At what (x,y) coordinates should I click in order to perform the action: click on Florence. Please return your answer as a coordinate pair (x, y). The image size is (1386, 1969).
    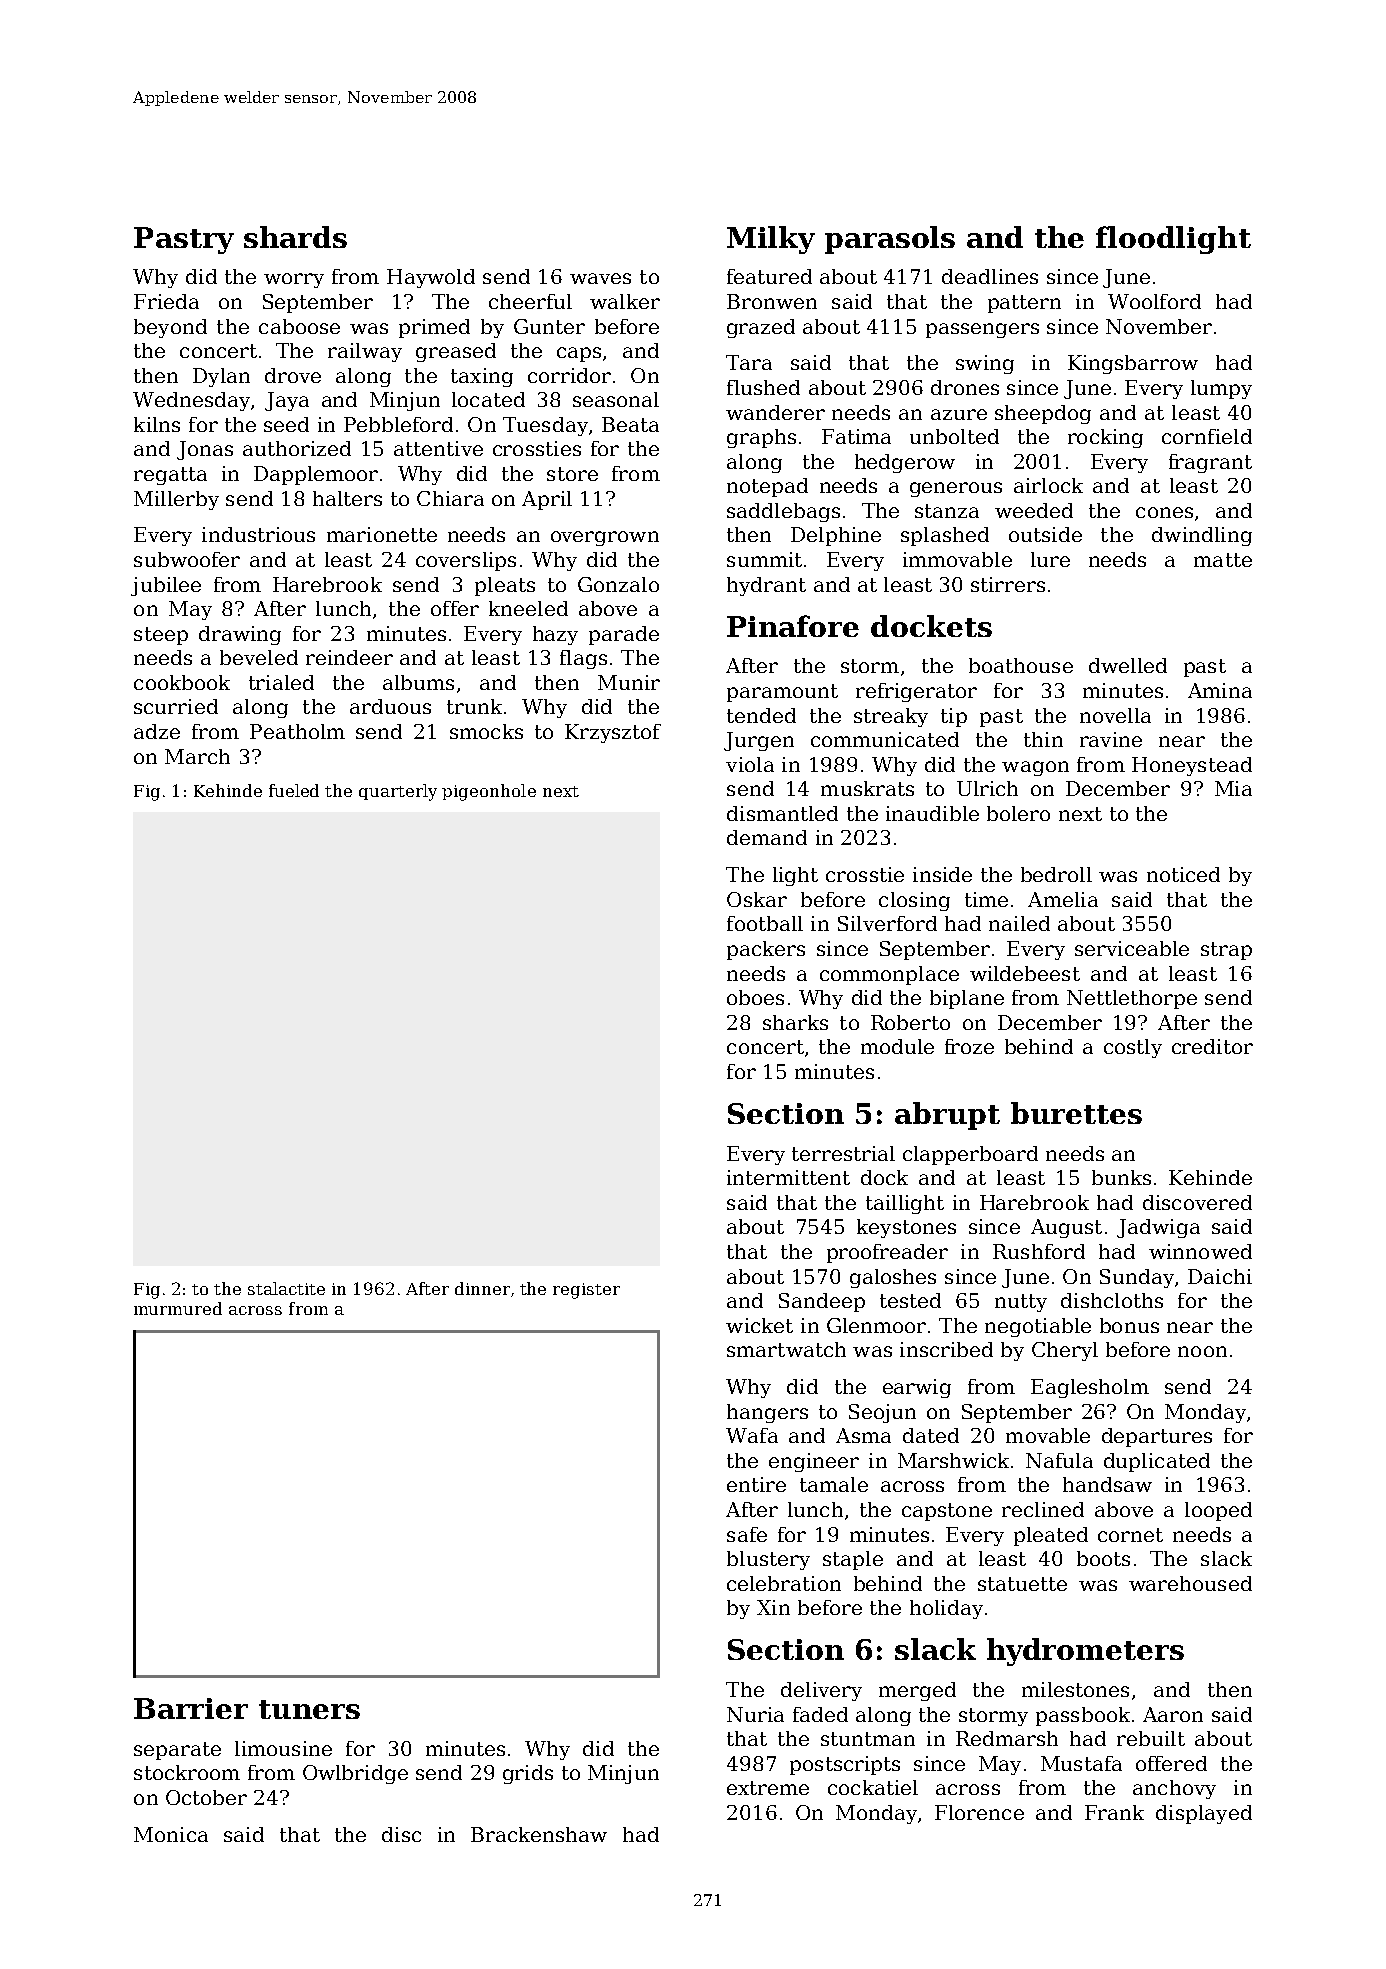
    Looking at the image, I should click on (979, 1812).
